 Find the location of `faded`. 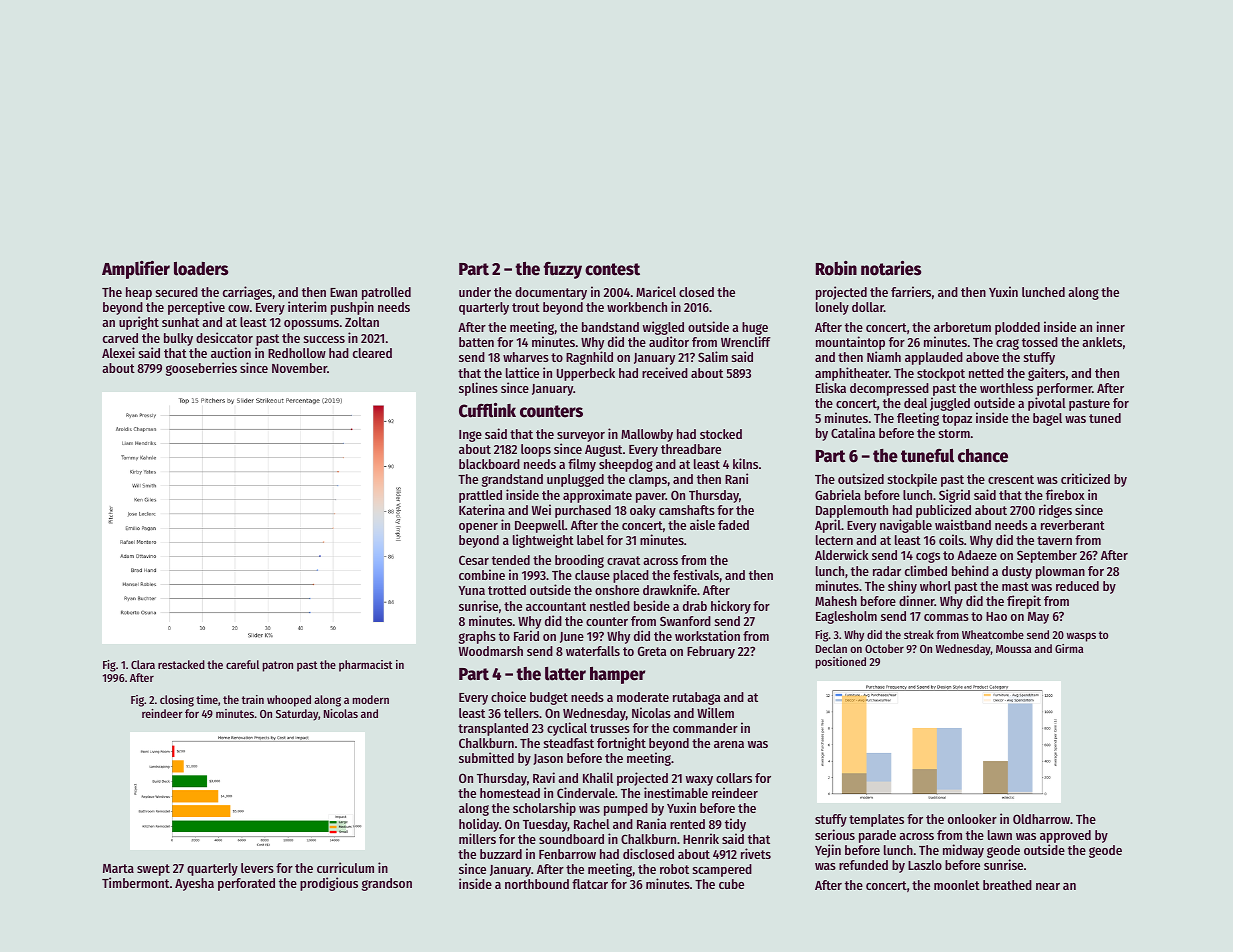

faded is located at coordinates (733, 525).
